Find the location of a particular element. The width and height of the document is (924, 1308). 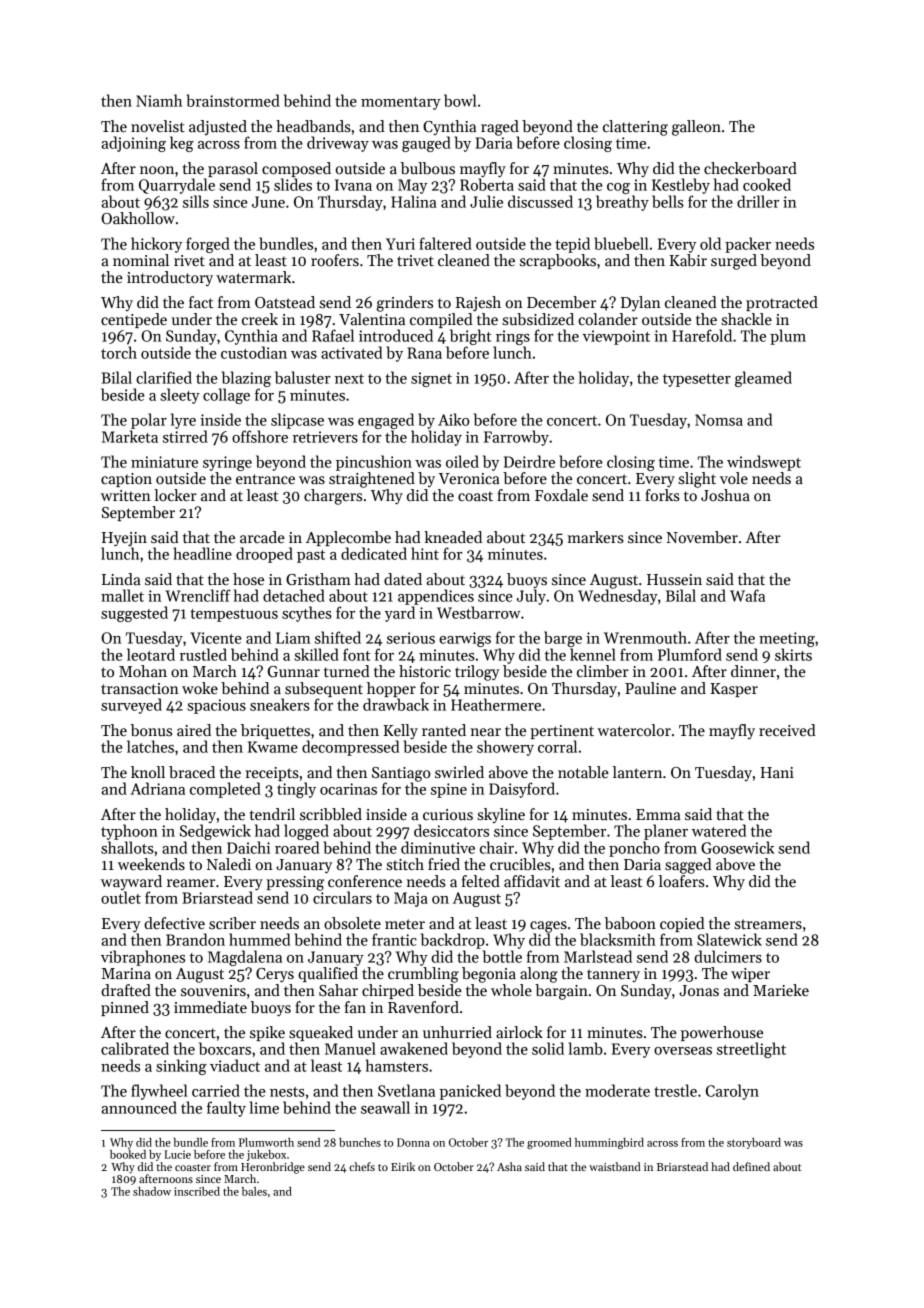

aired is located at coordinates (194, 730).
